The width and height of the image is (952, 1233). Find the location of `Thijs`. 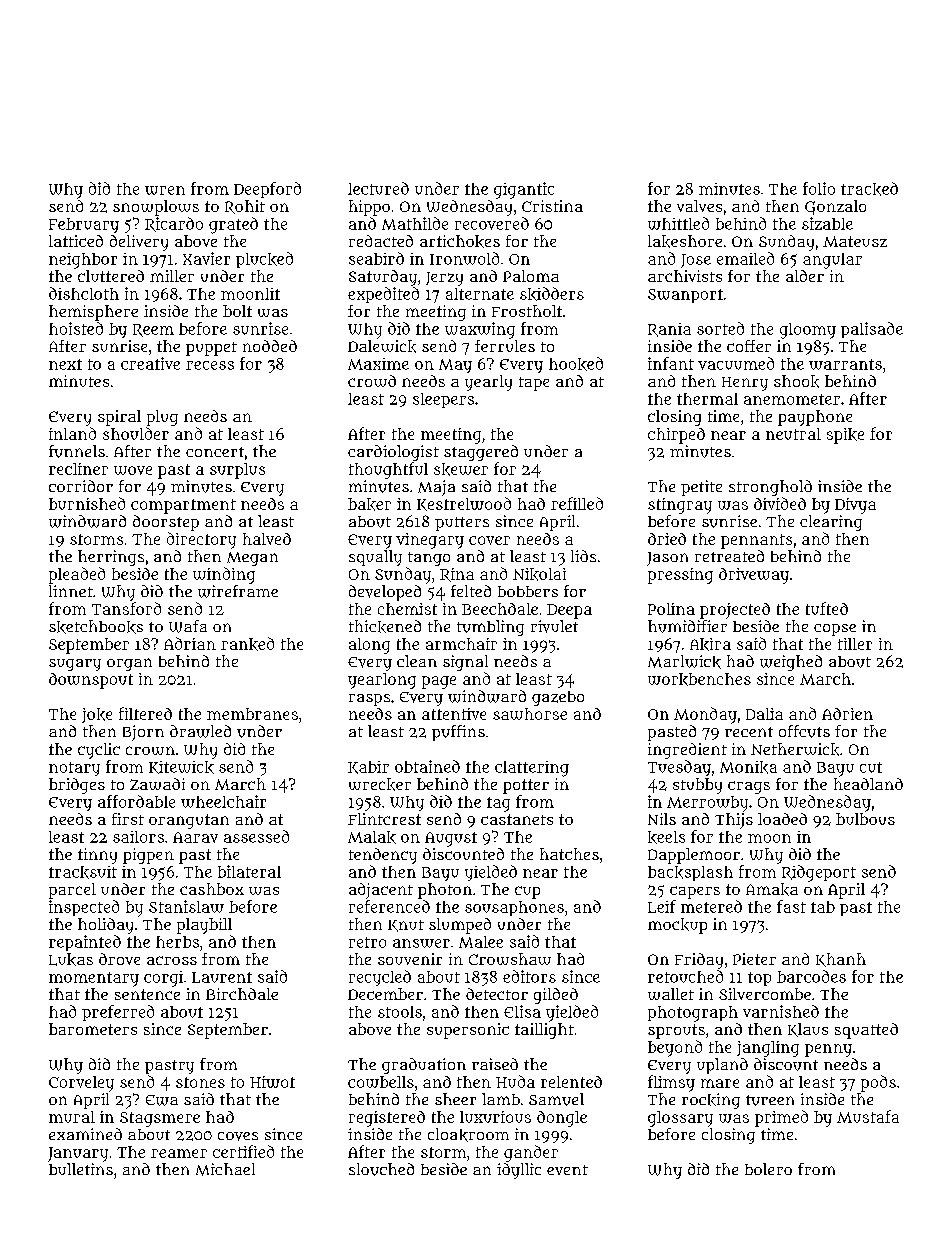

Thijs is located at coordinates (734, 821).
